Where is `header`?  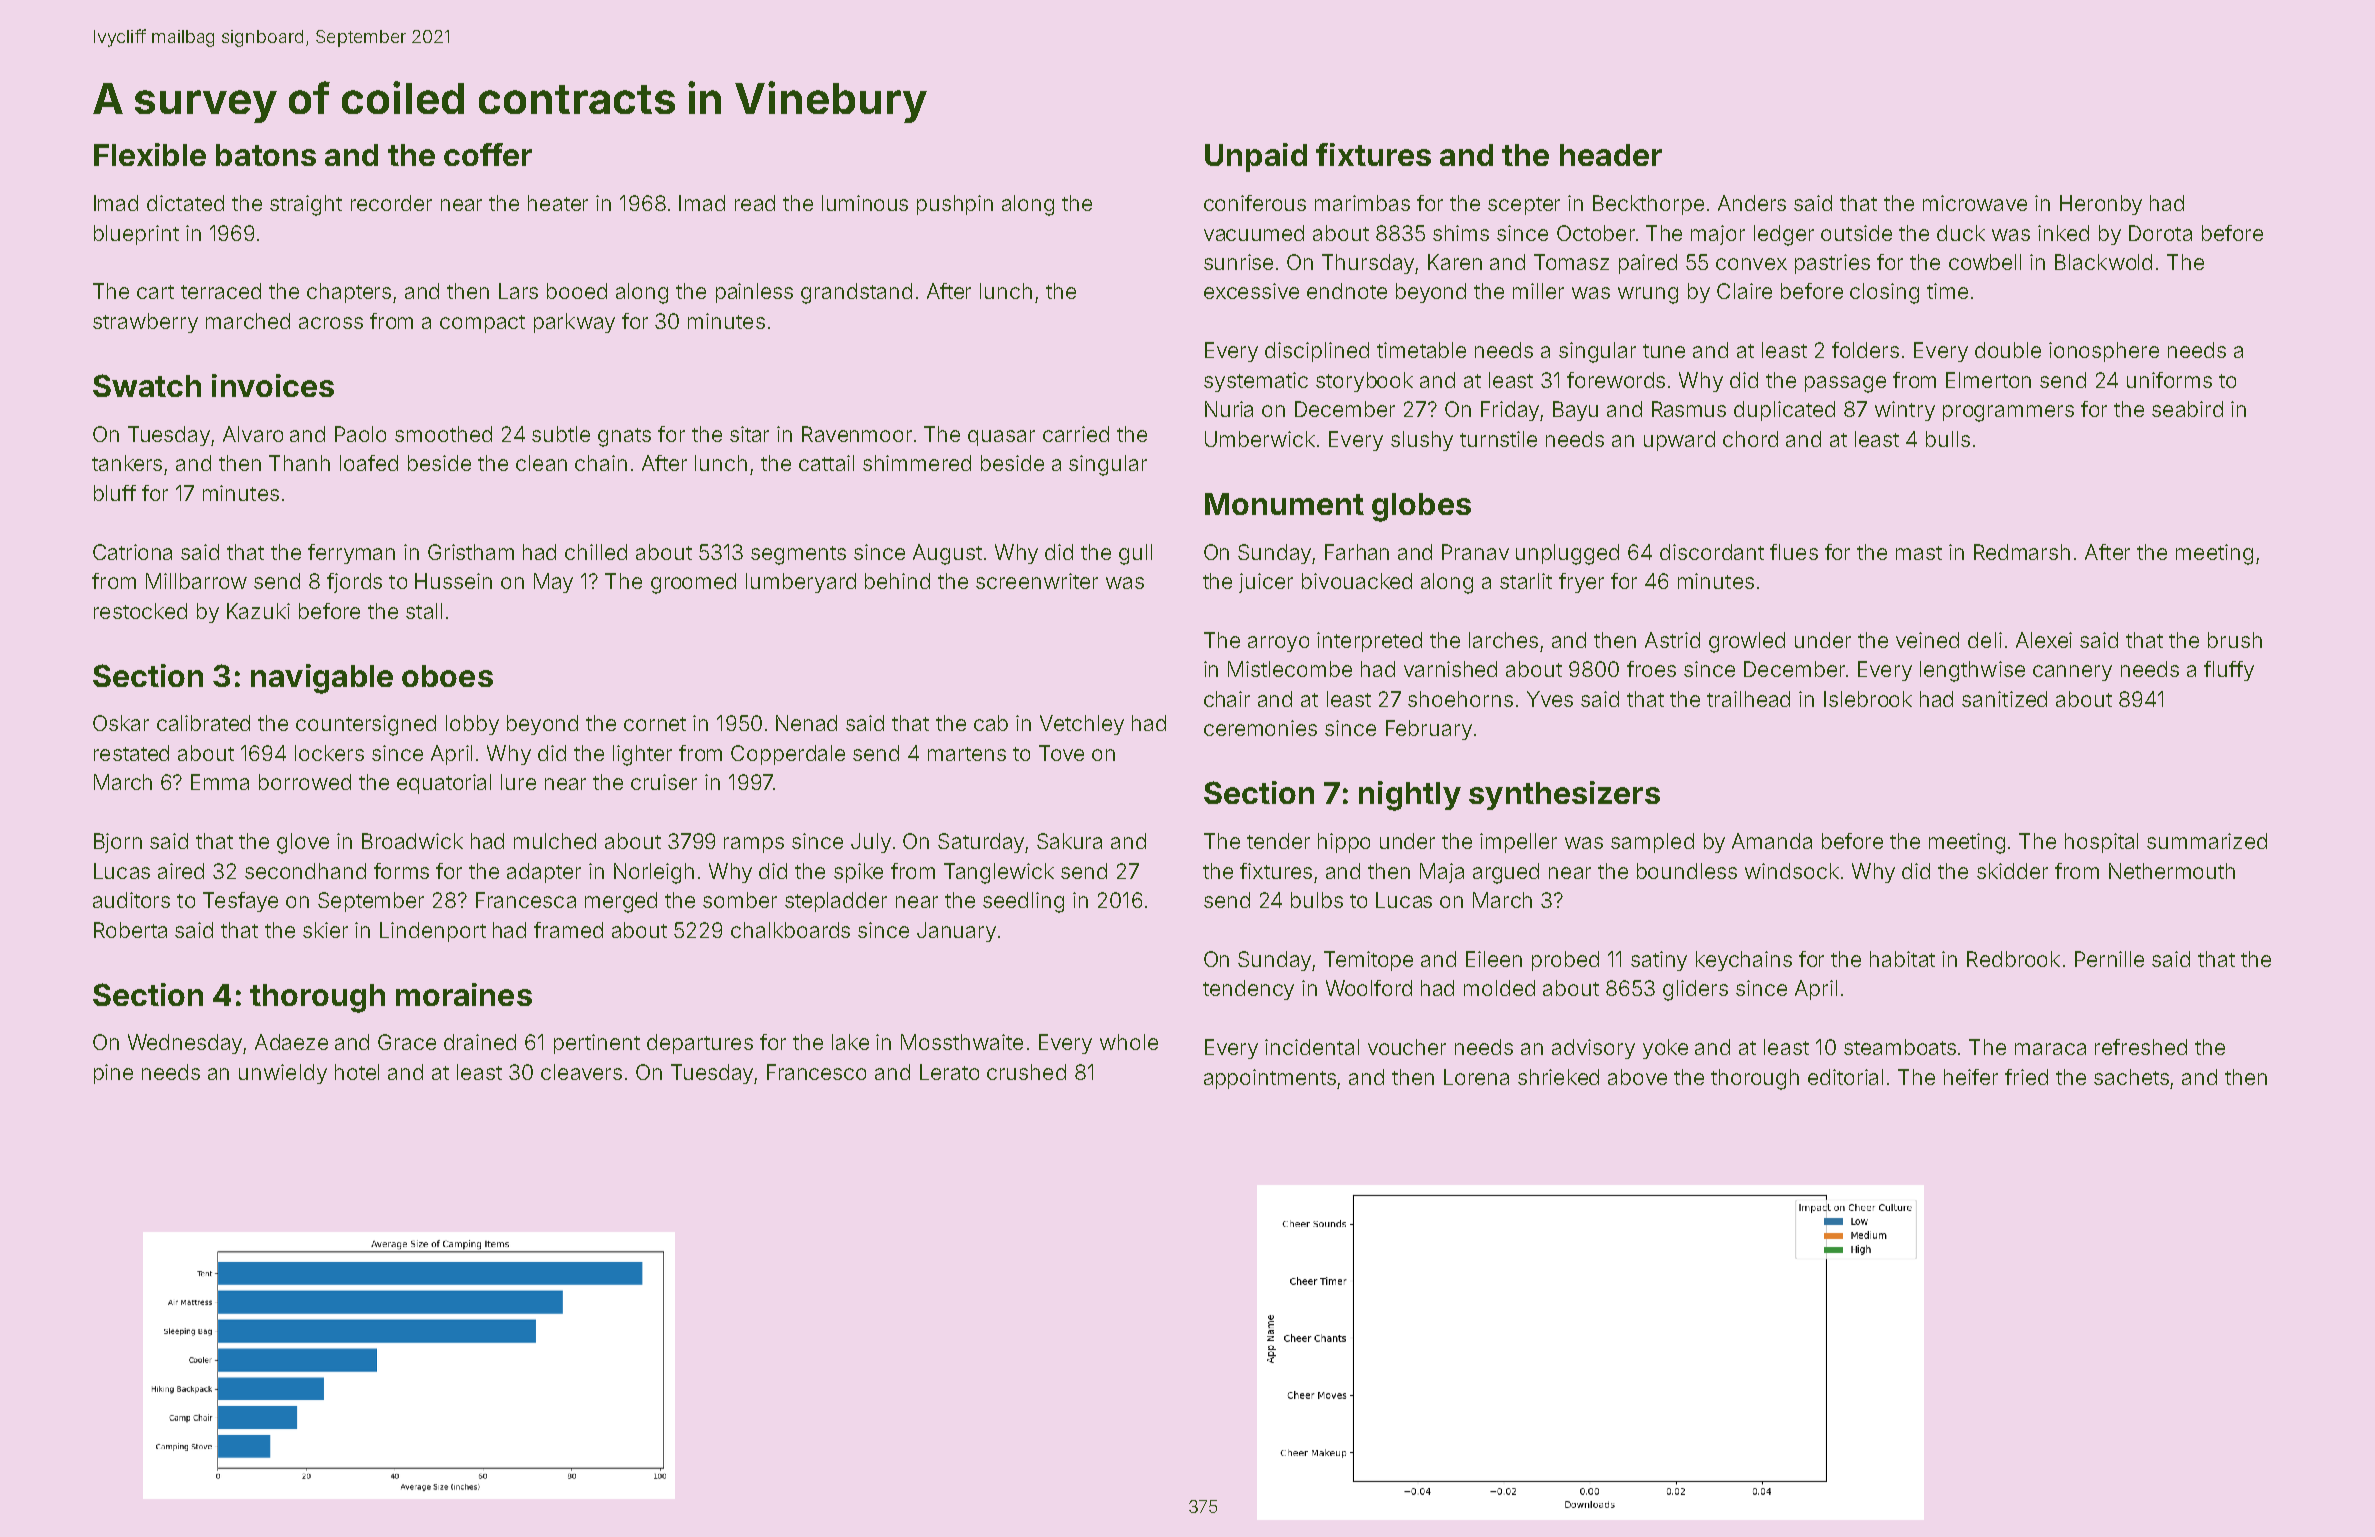
header is located at coordinates (1611, 155).
